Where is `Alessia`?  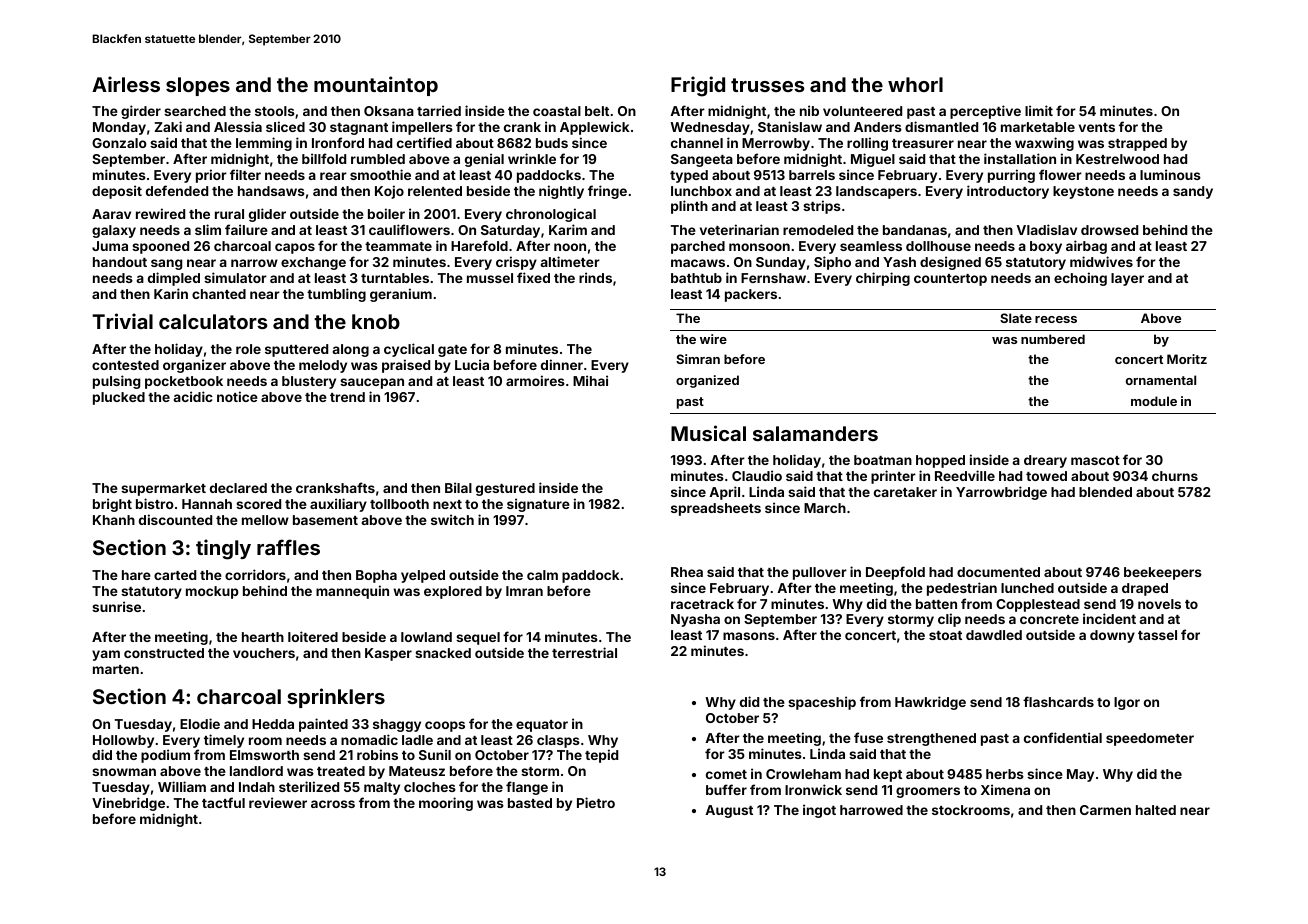 Alessia is located at coordinates (238, 126).
